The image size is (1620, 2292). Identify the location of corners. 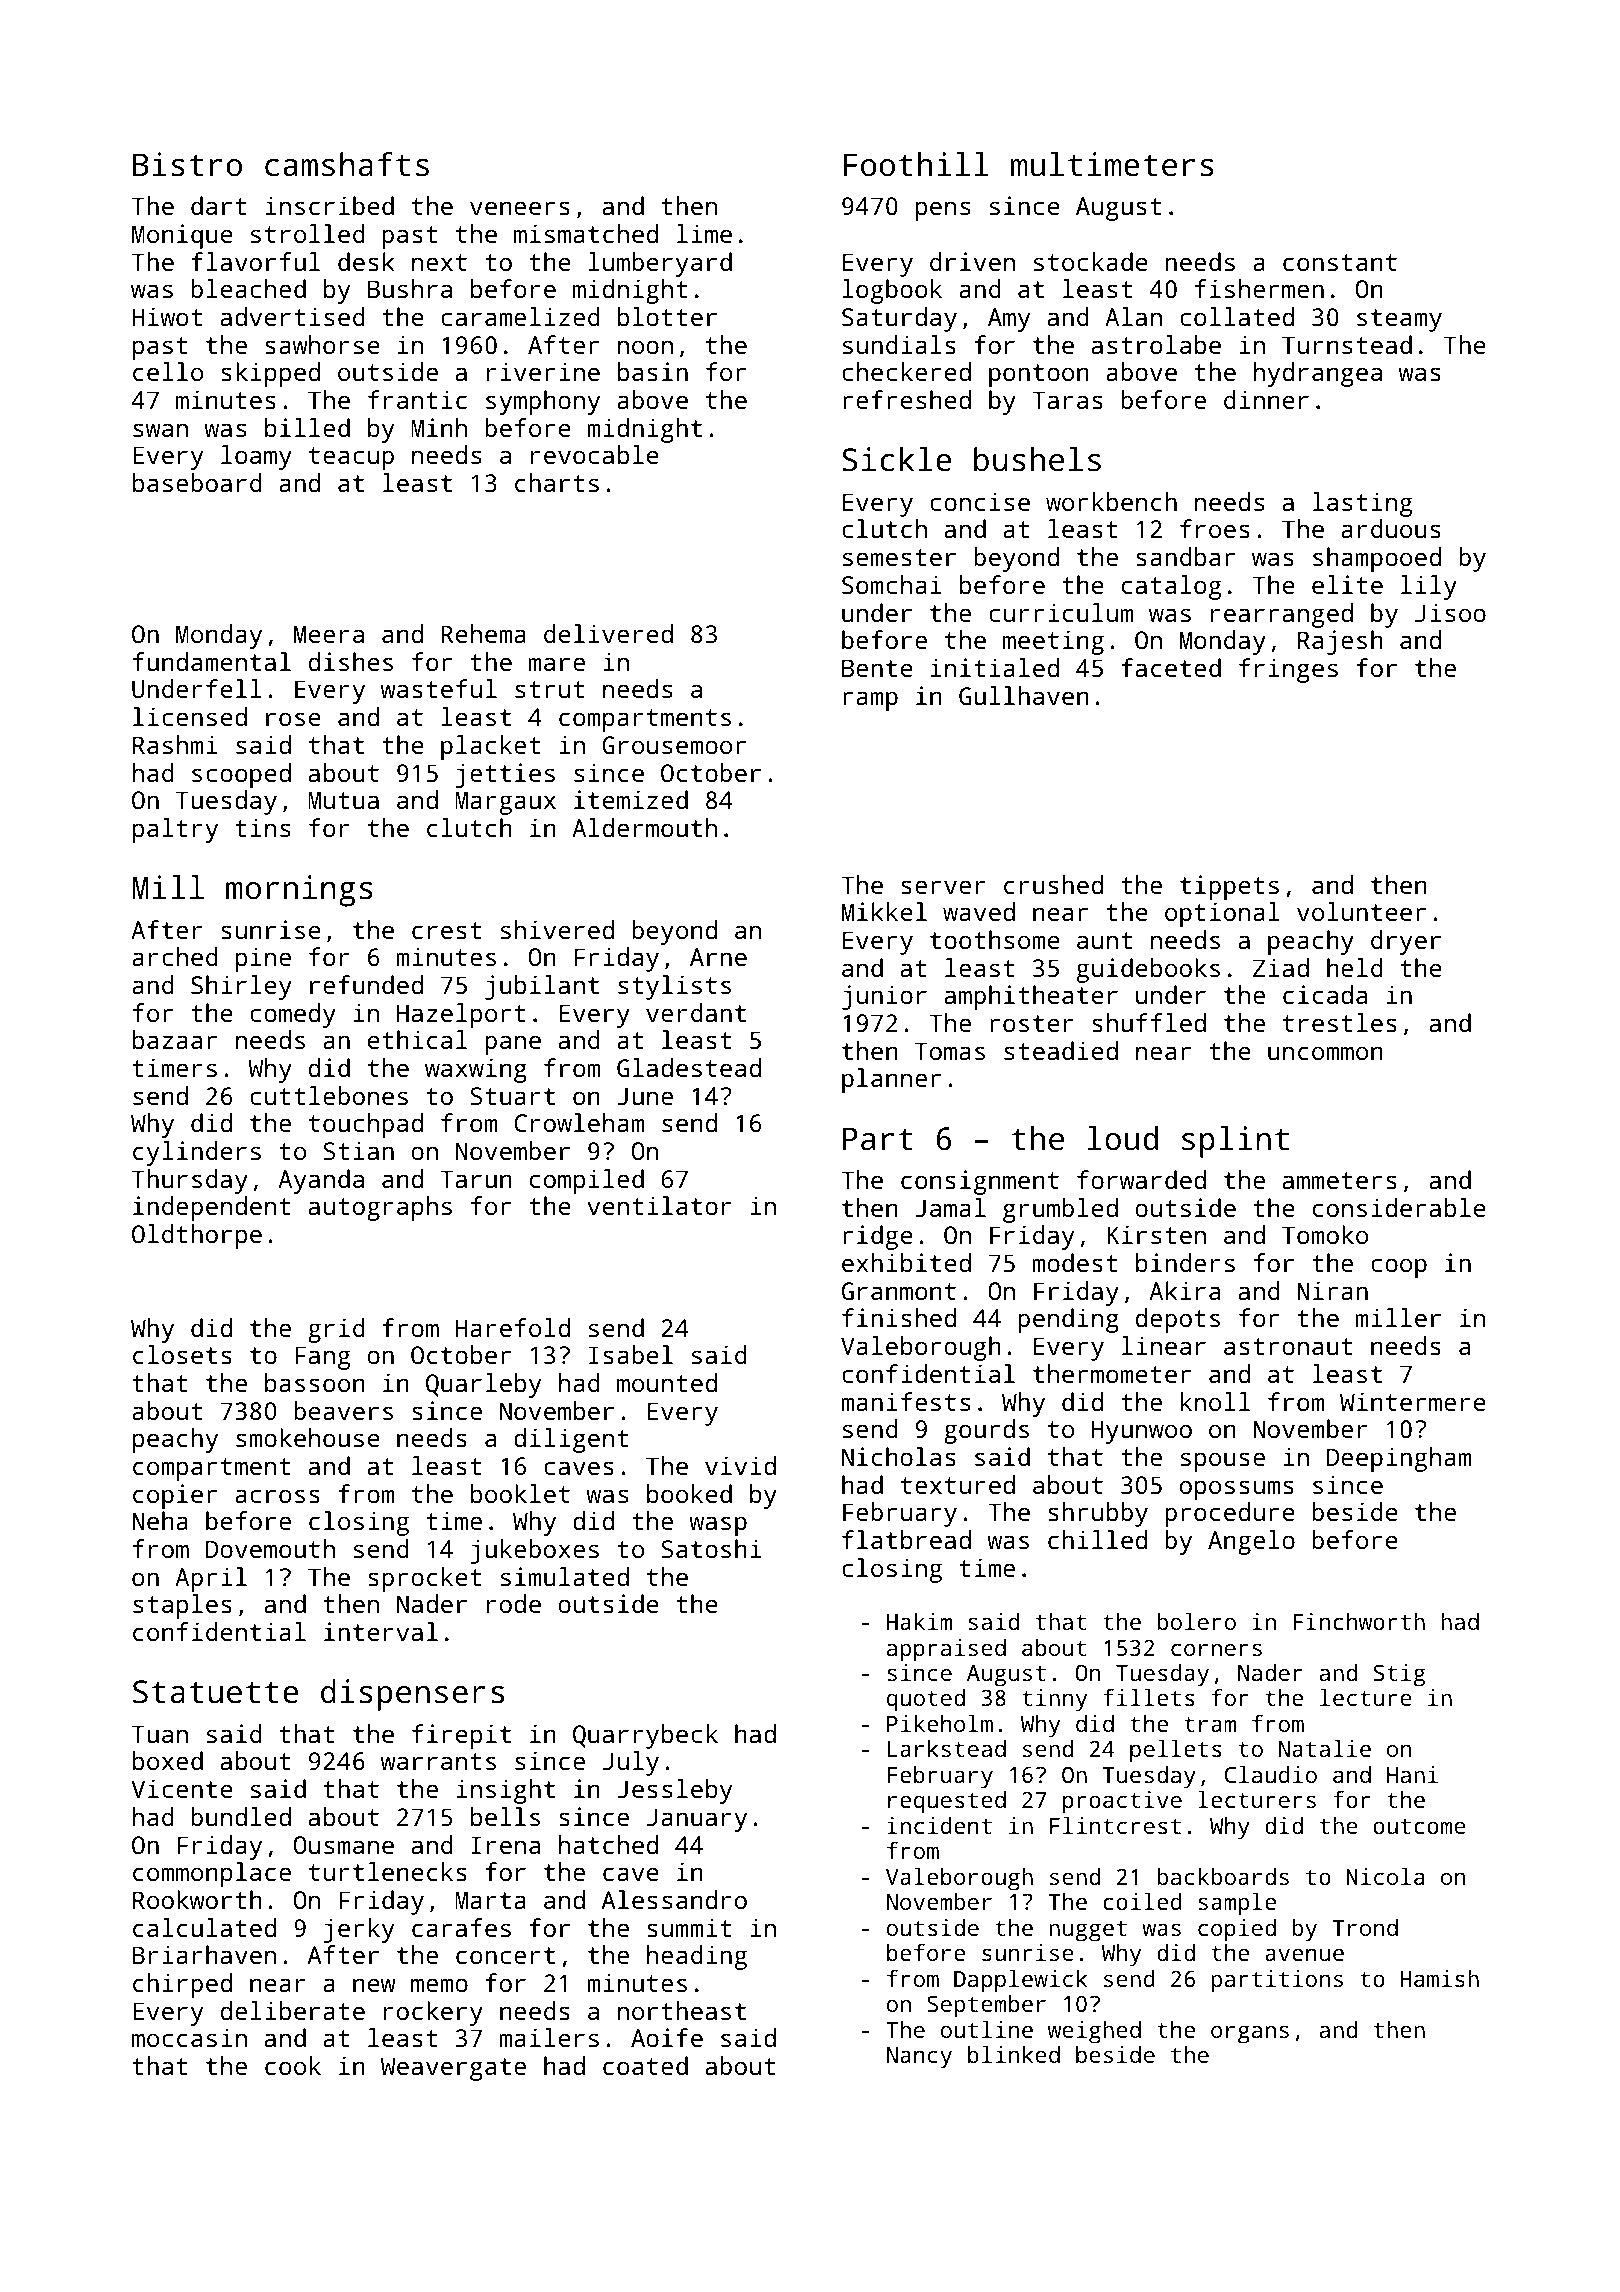
(1216, 1649).
